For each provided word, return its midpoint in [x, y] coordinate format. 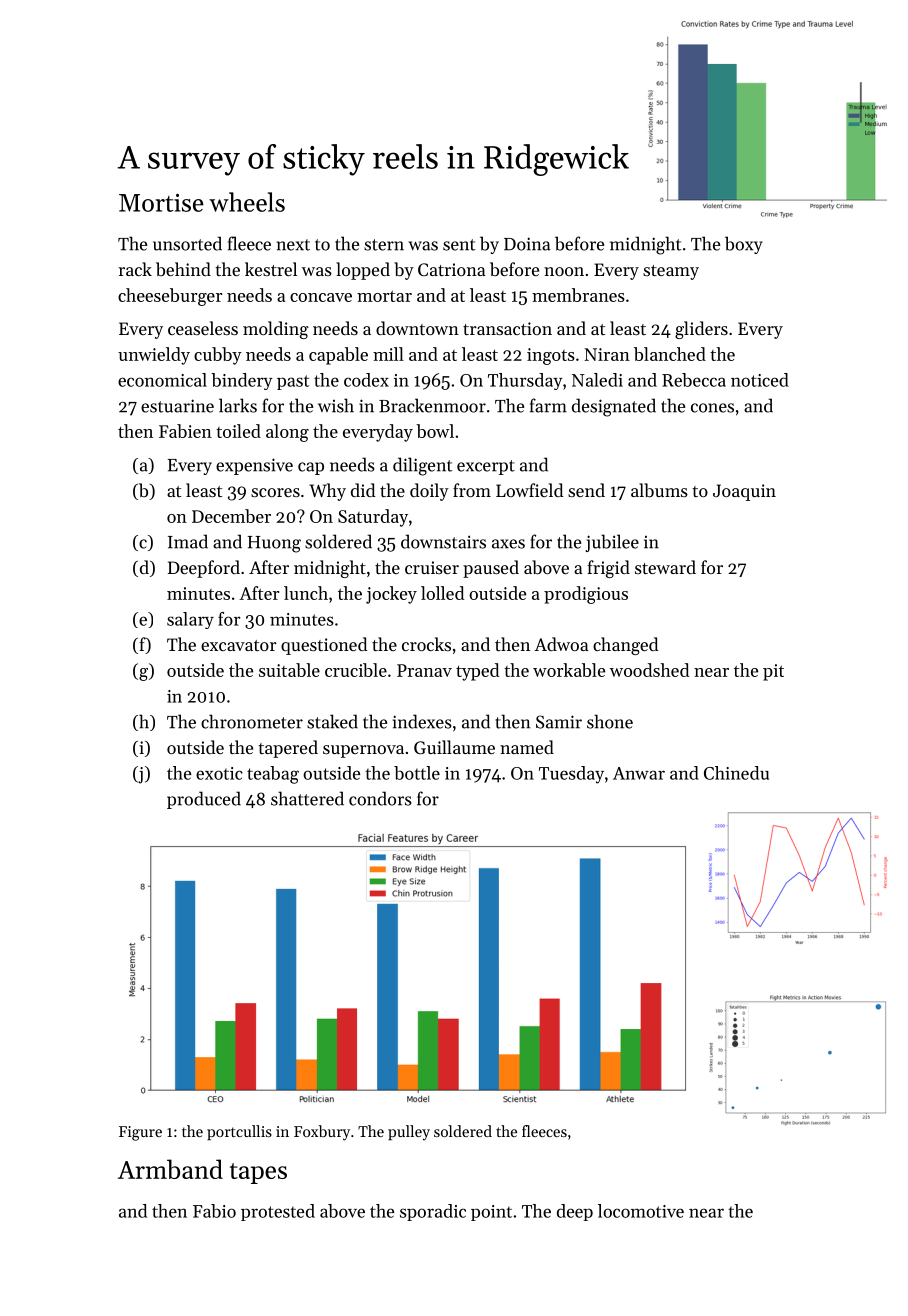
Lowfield [529, 490]
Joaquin [744, 492]
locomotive [641, 1211]
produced [204, 800]
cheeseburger [170, 297]
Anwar [639, 773]
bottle [417, 773]
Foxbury [322, 1133]
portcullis [239, 1132]
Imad [188, 541]
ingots [551, 356]
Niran [607, 354]
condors [380, 798]
